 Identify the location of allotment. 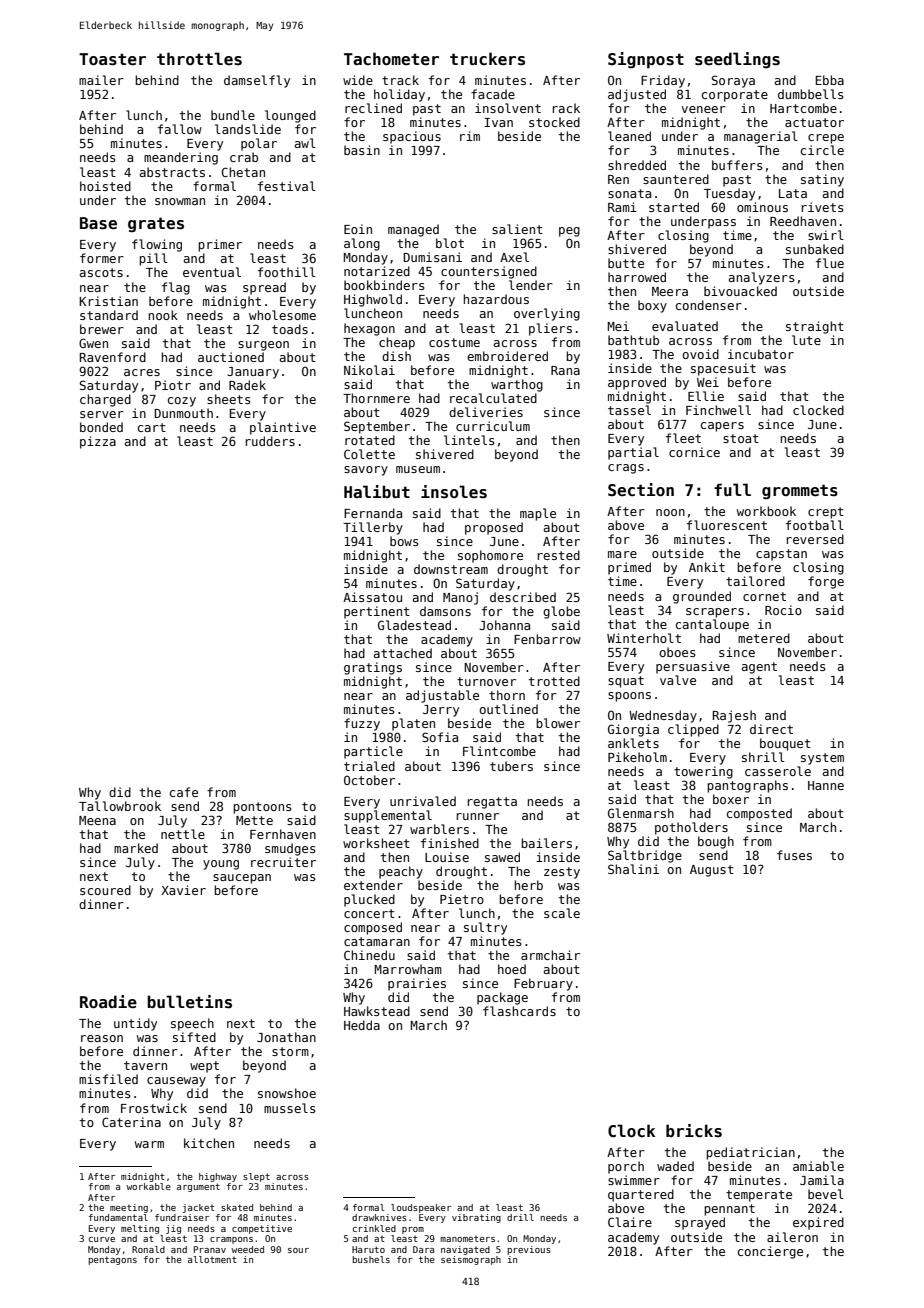
(212, 1259).
